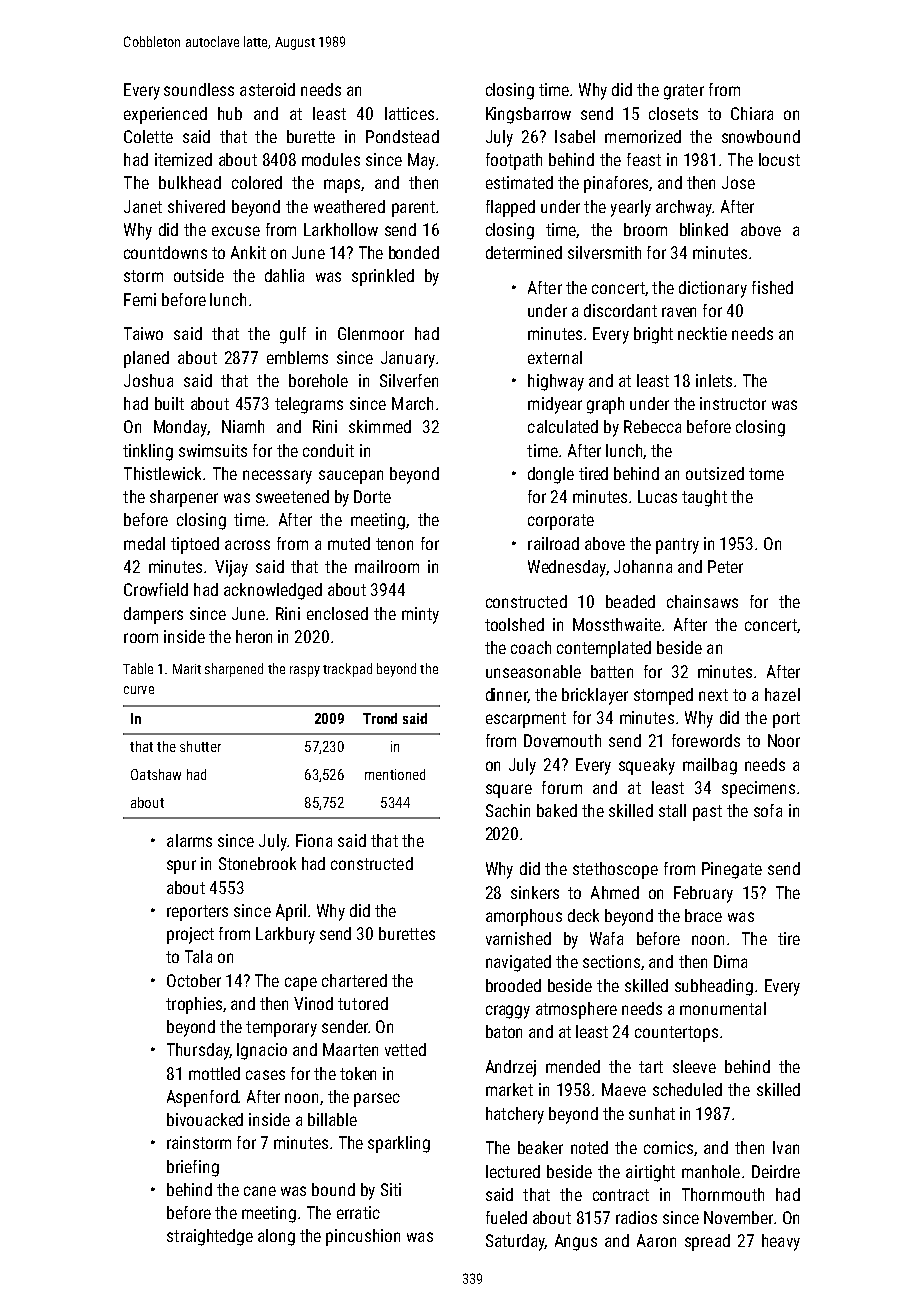 The image size is (924, 1311). Describe the element at coordinates (420, 615) in the image. I see `minty` at that location.
